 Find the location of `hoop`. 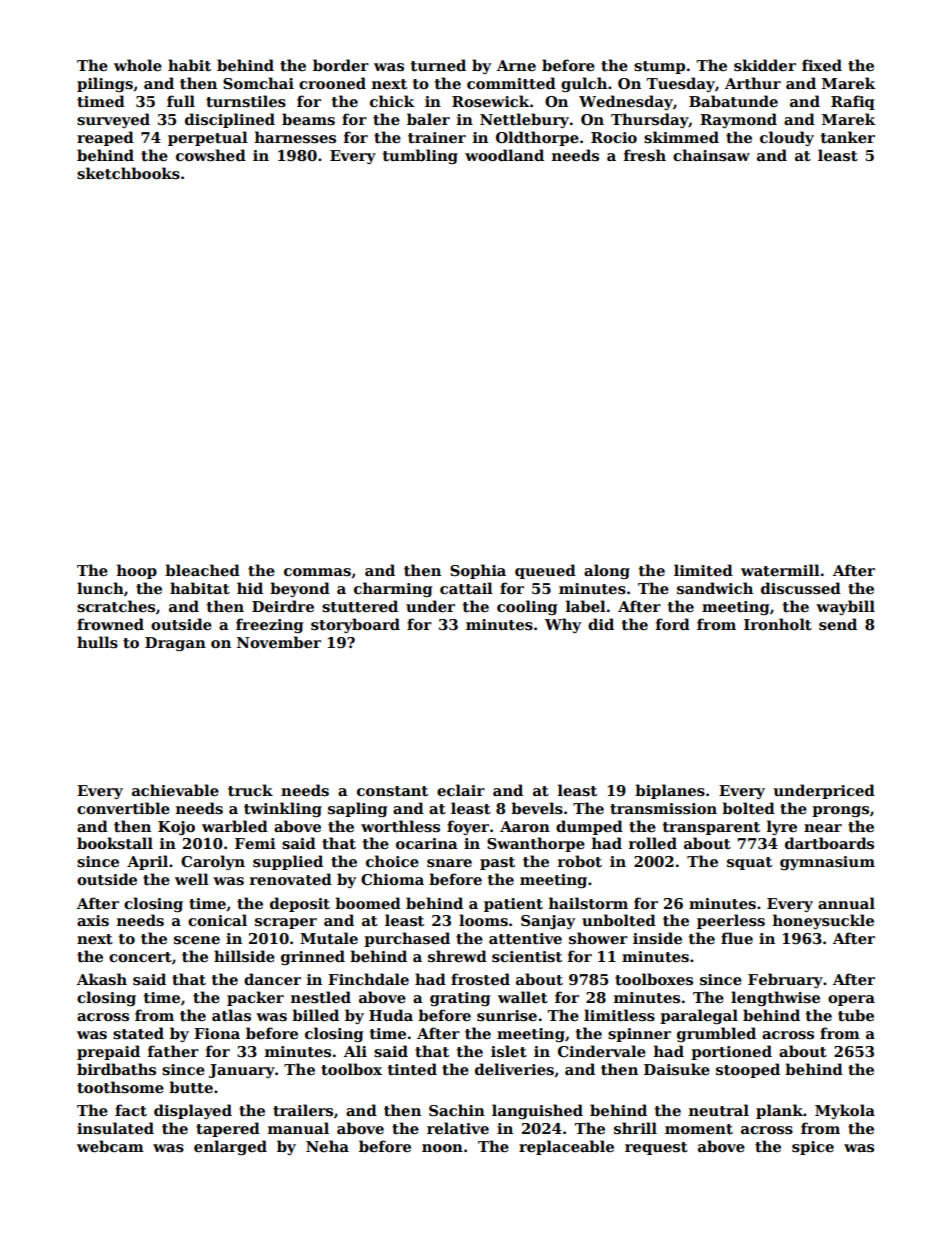

hoop is located at coordinates (137, 571).
